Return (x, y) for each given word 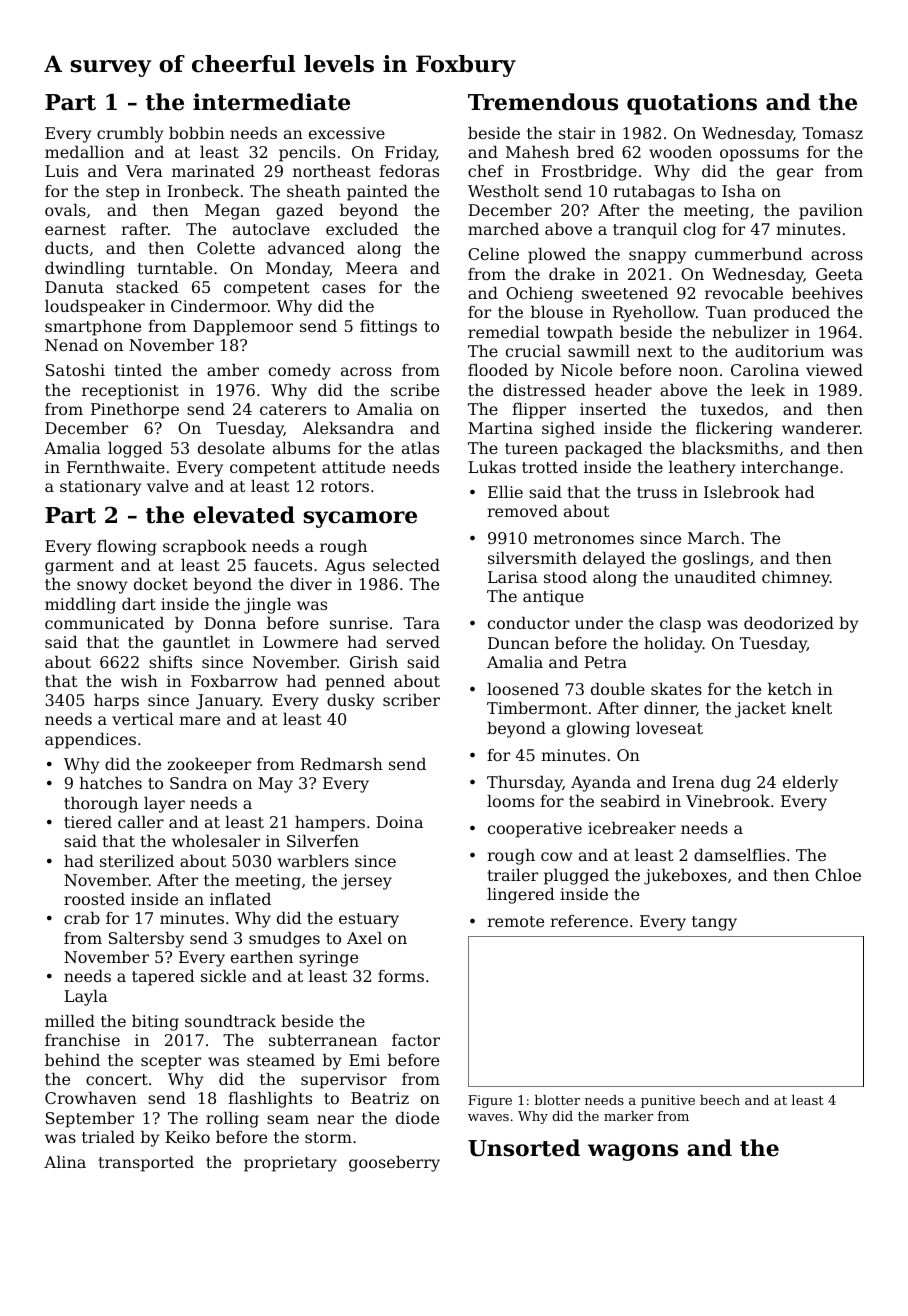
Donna (230, 623)
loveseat (669, 728)
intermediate (271, 102)
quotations (692, 104)
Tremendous (543, 102)
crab (82, 918)
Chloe (838, 875)
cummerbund (749, 254)
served (413, 642)
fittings (388, 328)
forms (401, 976)
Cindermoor (219, 306)
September (90, 1120)
